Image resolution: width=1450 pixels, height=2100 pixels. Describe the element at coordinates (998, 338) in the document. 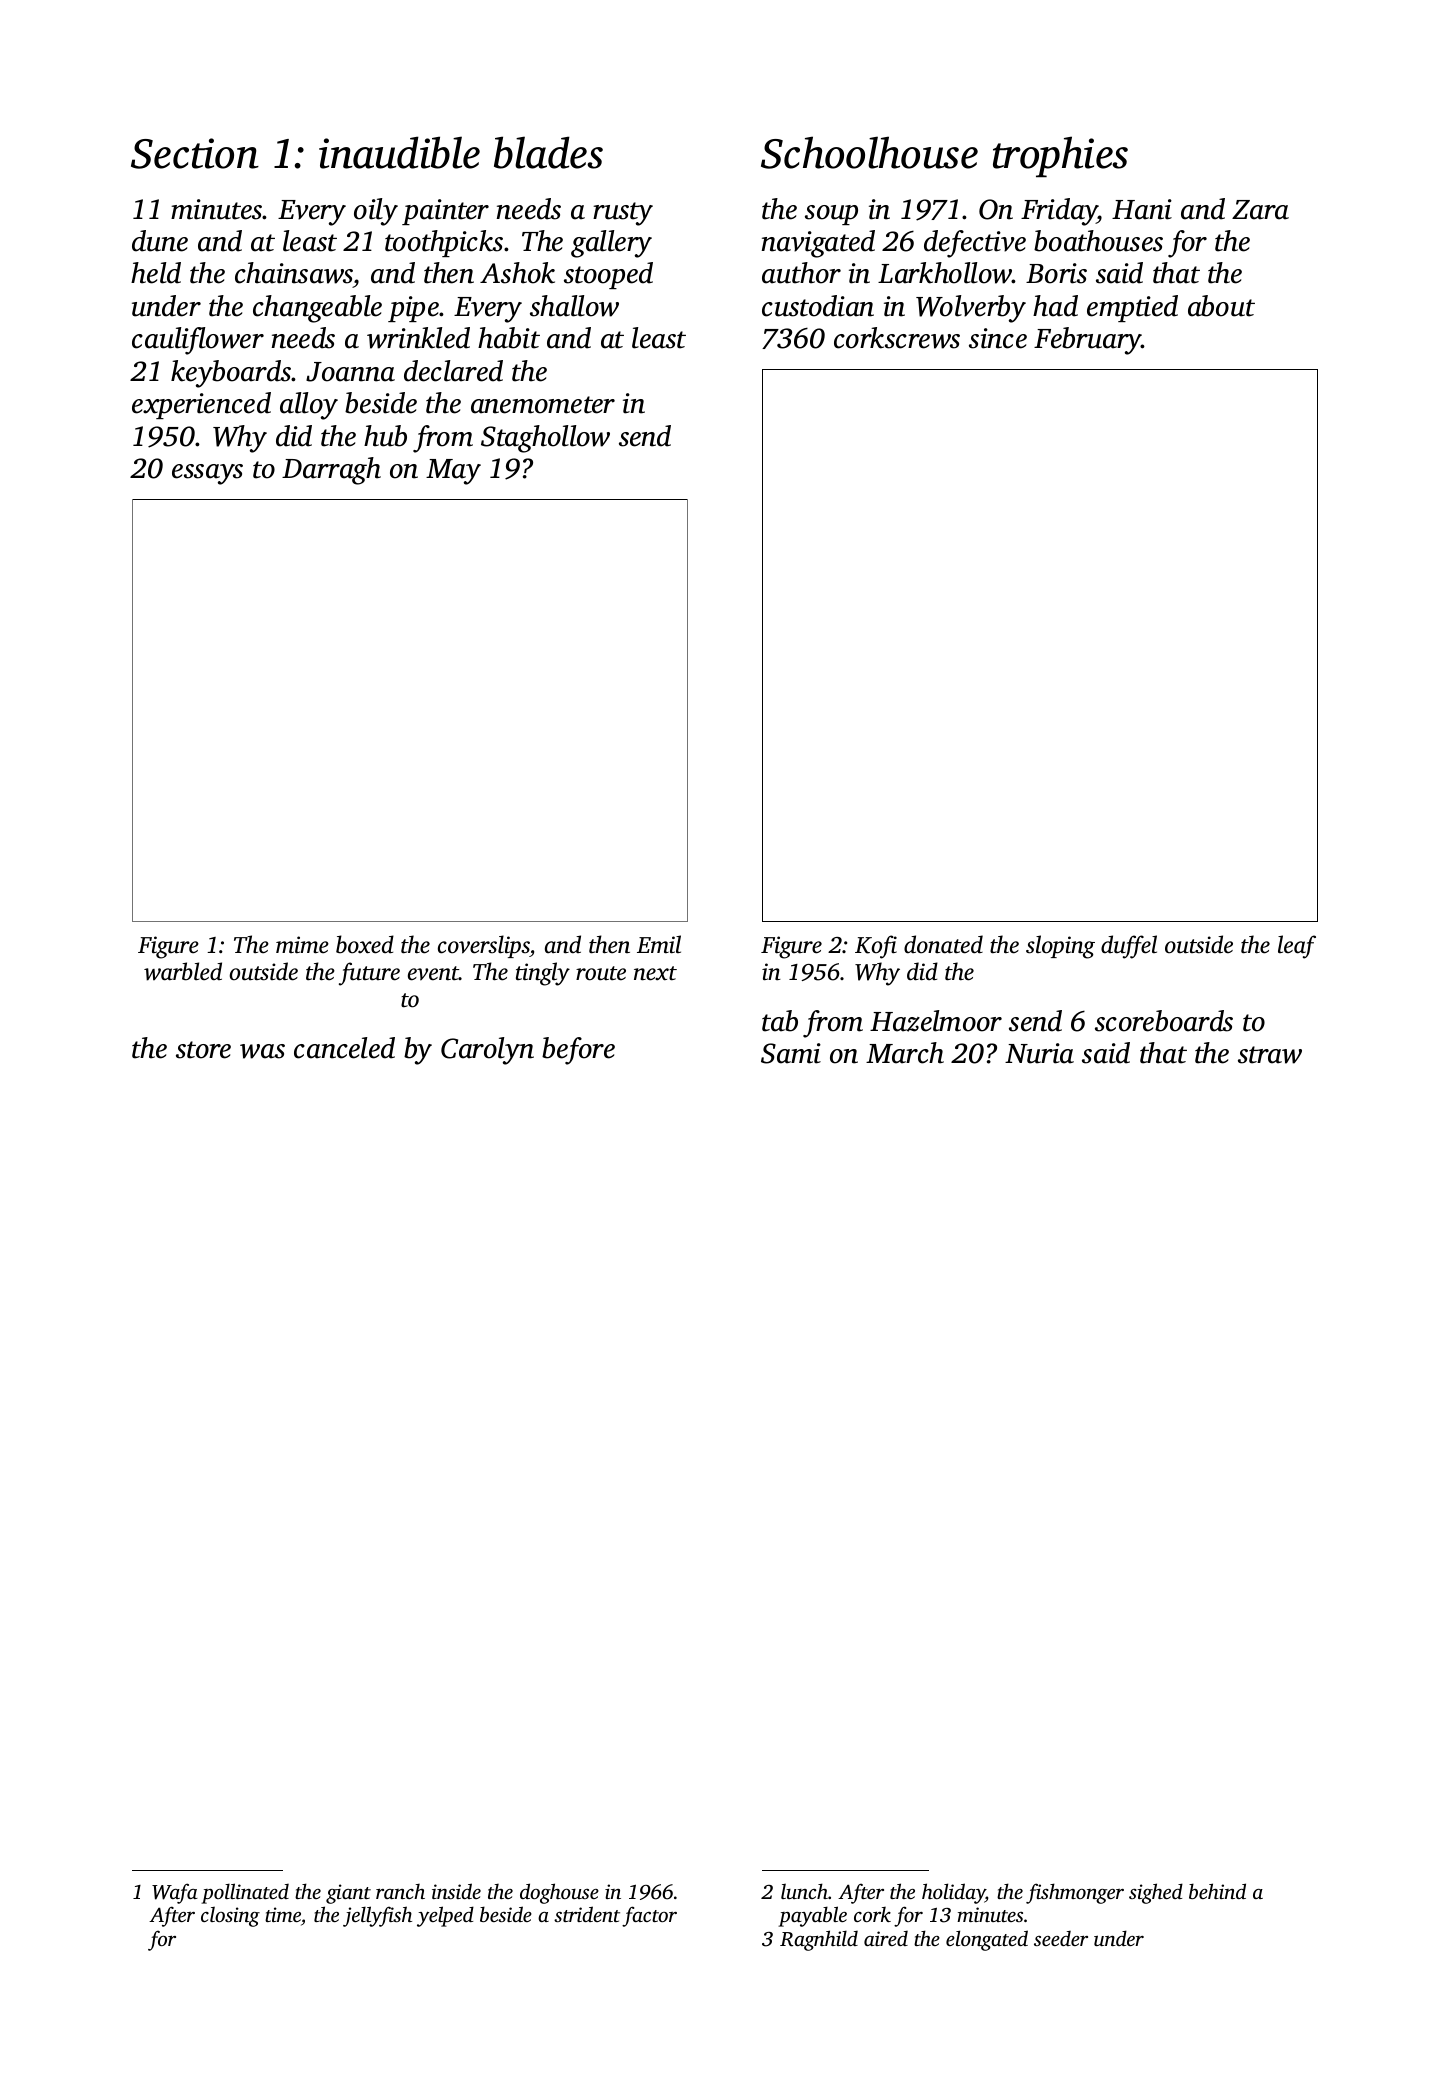

I see `since` at that location.
